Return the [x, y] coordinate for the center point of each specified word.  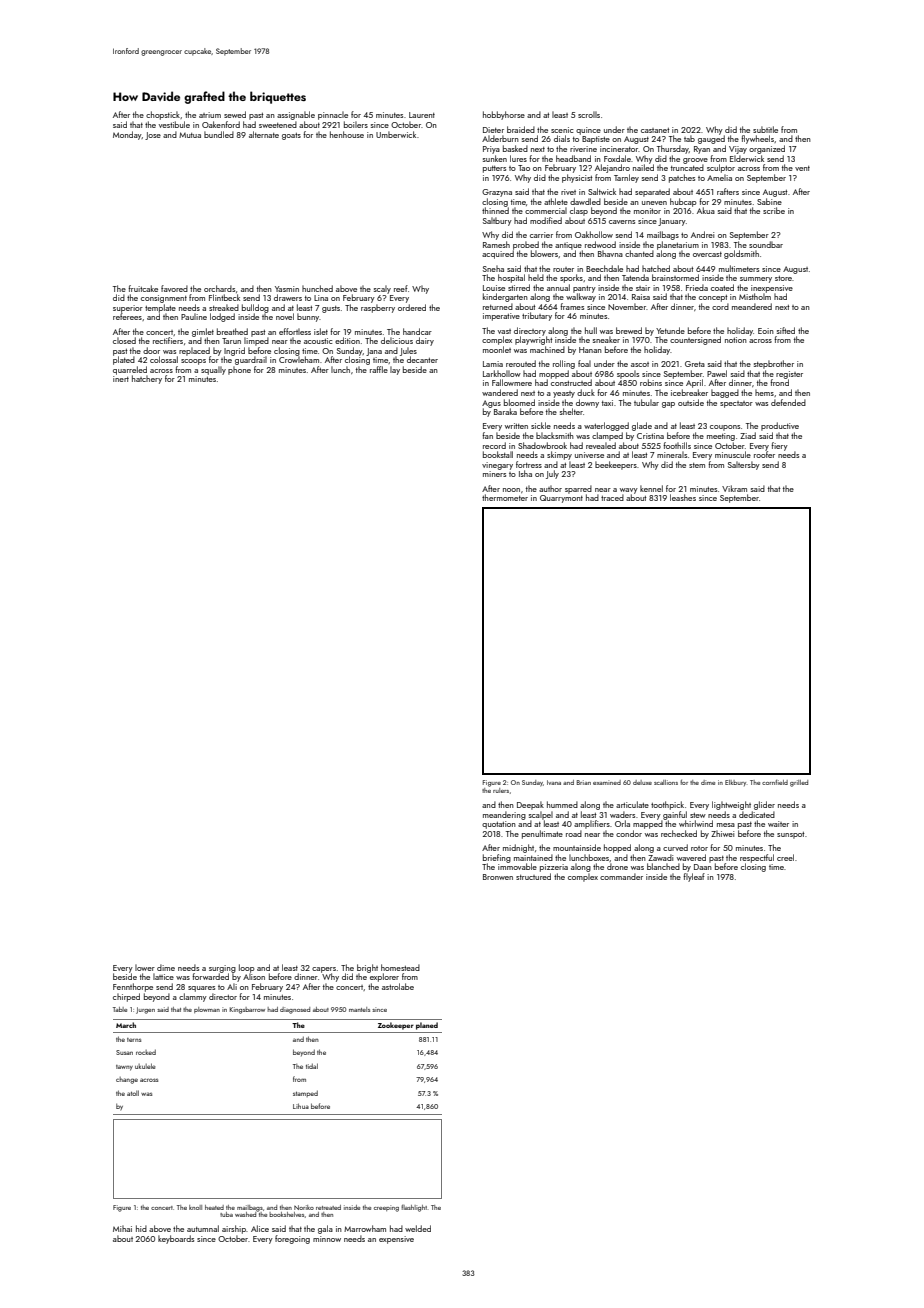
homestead [400, 967]
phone [239, 370]
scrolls [589, 114]
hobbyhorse [504, 115]
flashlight [414, 1208]
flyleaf [694, 877]
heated [214, 1207]
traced [612, 497]
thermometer [505, 497]
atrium [210, 115]
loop [246, 968]
